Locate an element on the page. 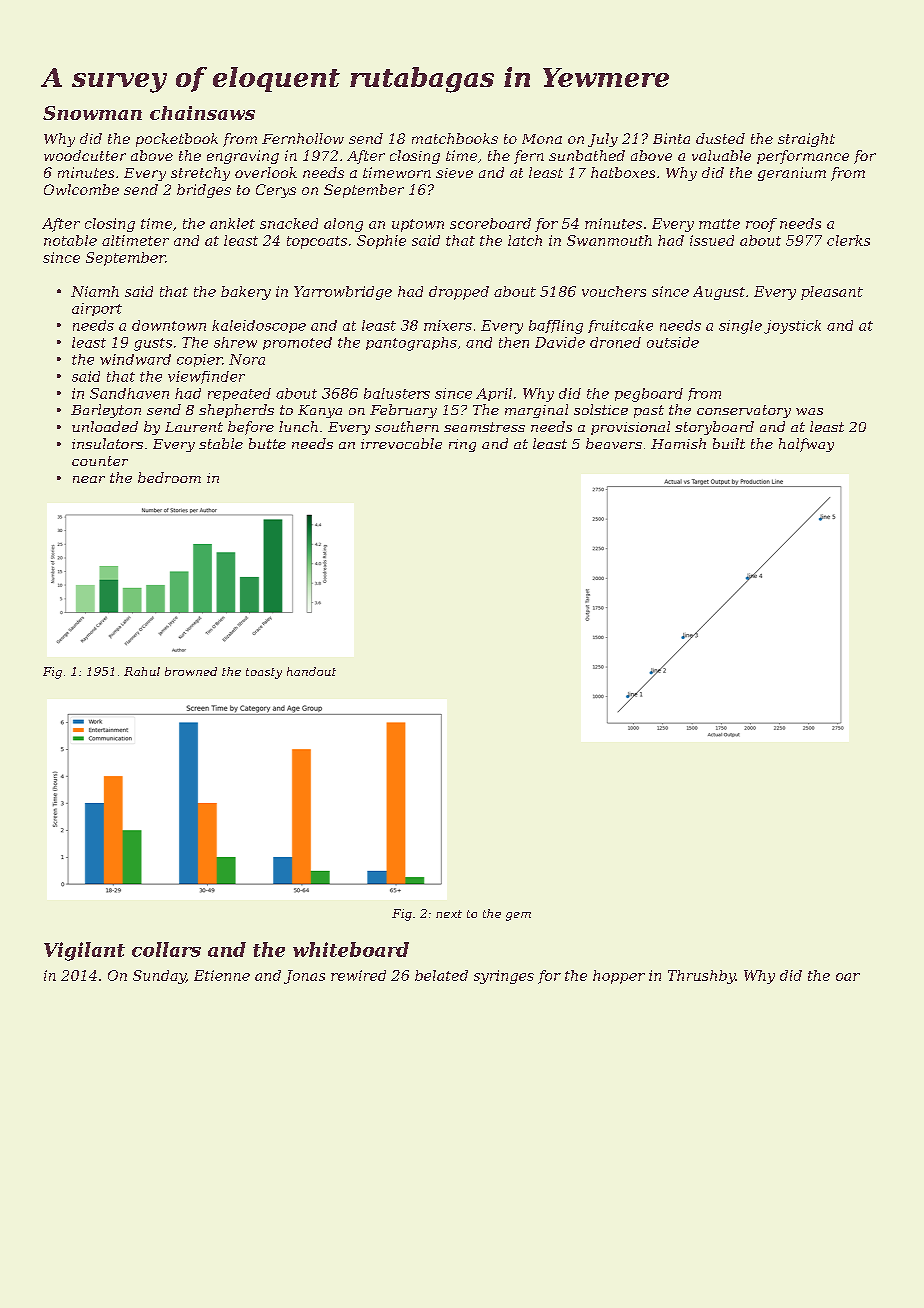  Binta is located at coordinates (671, 138).
